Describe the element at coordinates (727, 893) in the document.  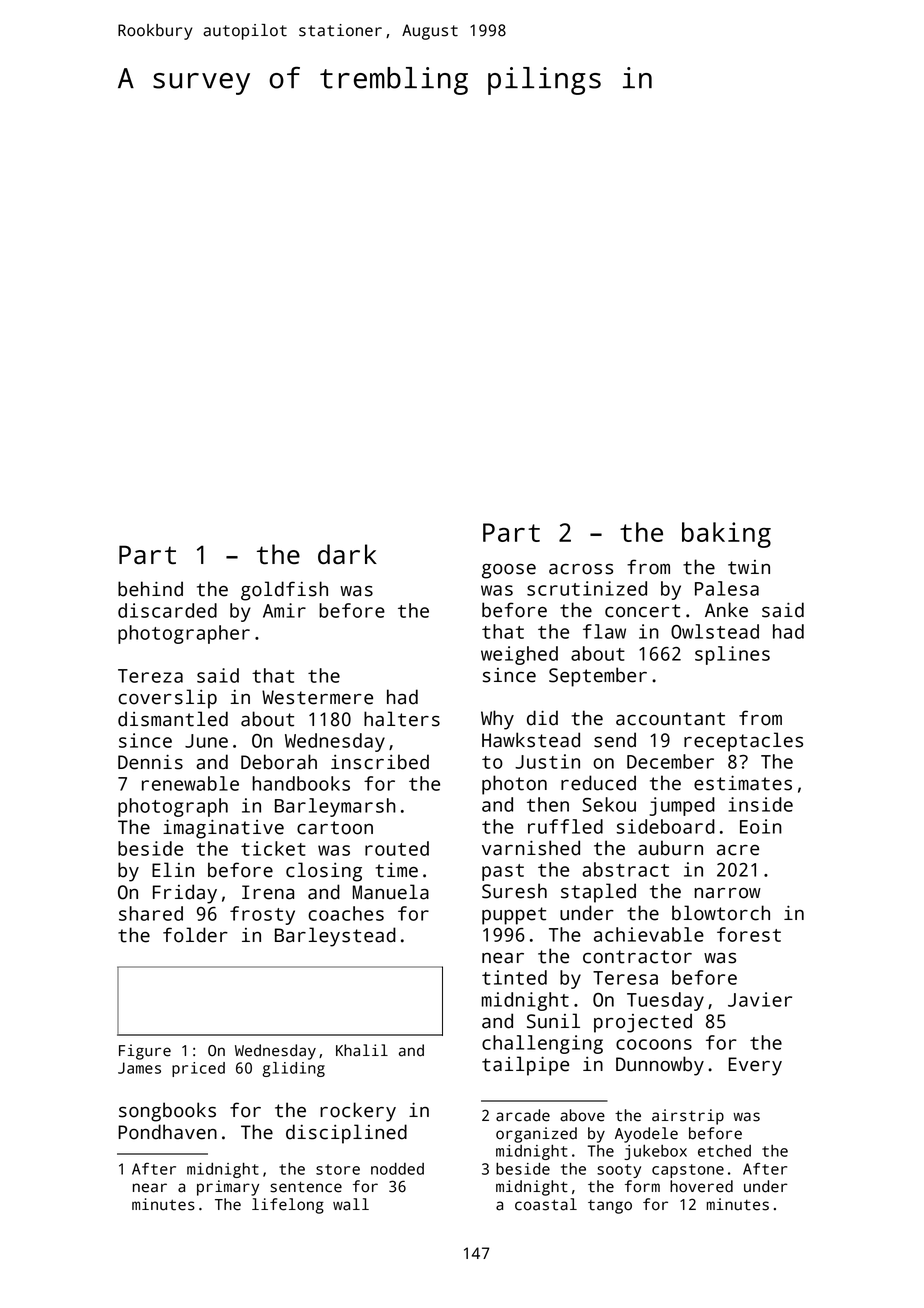
I see `narrow` at that location.
